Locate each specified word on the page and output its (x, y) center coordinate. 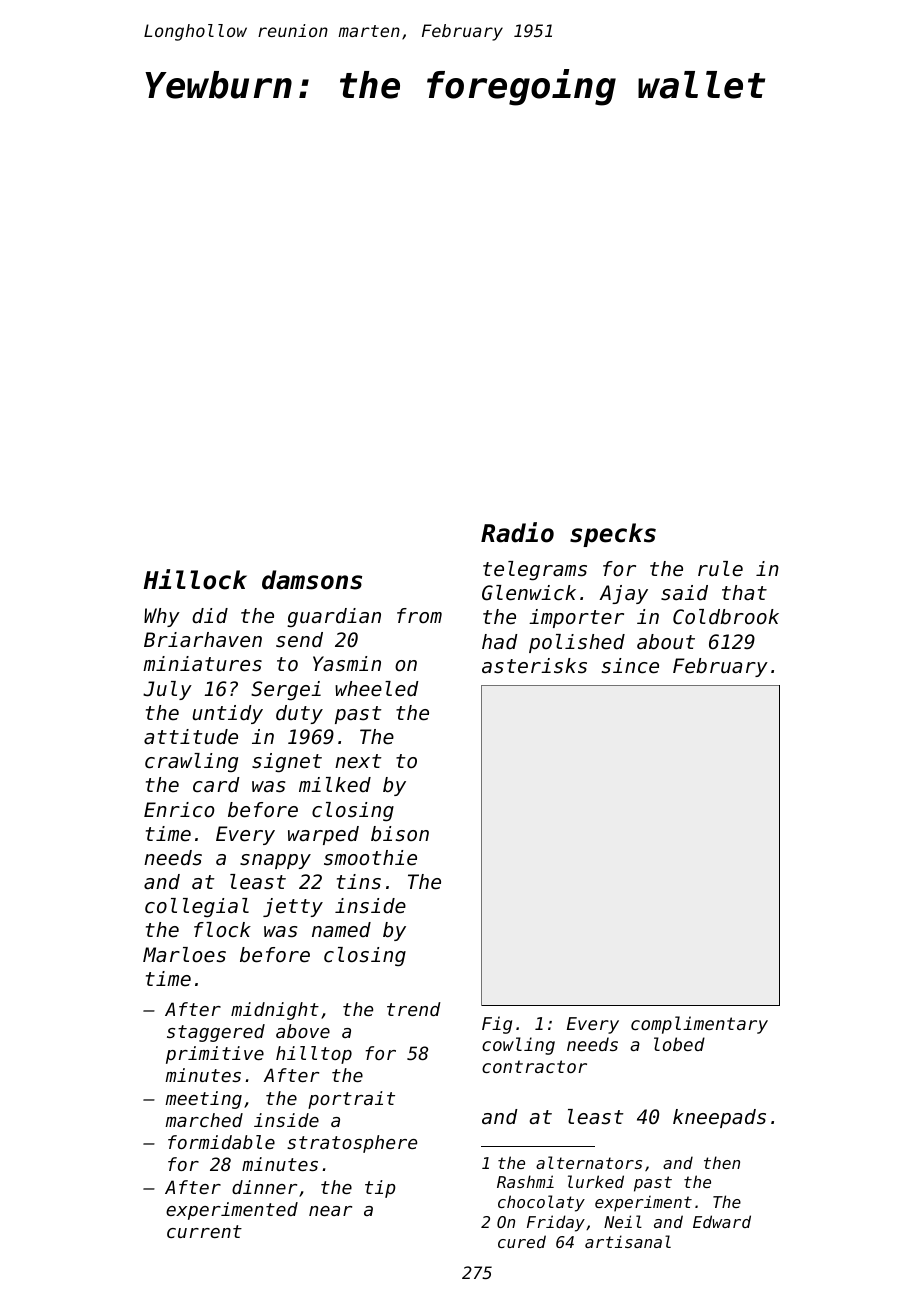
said (684, 593)
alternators (589, 1162)
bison (400, 834)
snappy (275, 861)
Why (162, 617)
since (630, 666)
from (419, 615)
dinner (264, 1187)
